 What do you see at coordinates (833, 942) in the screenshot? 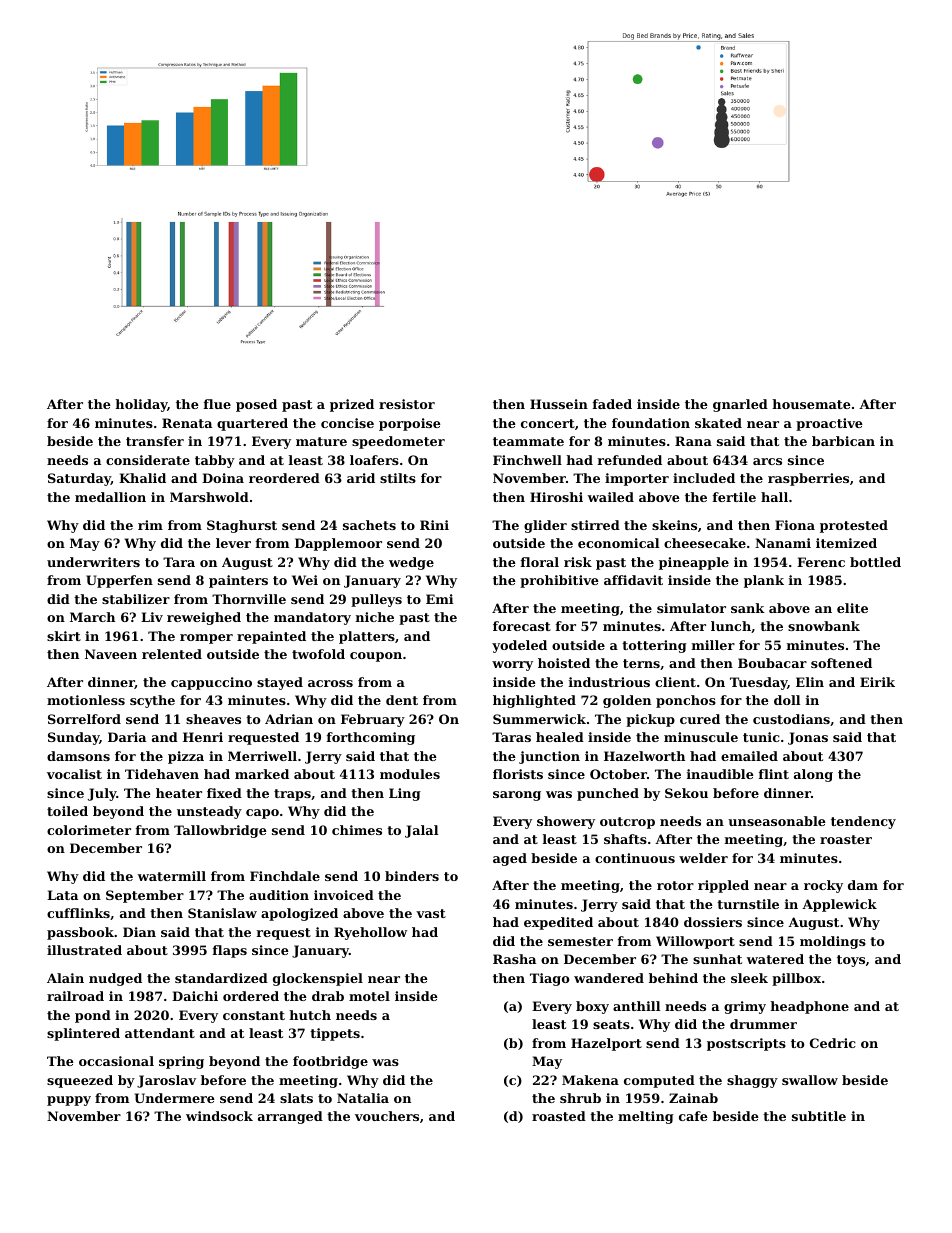
I see `moldings` at bounding box center [833, 942].
